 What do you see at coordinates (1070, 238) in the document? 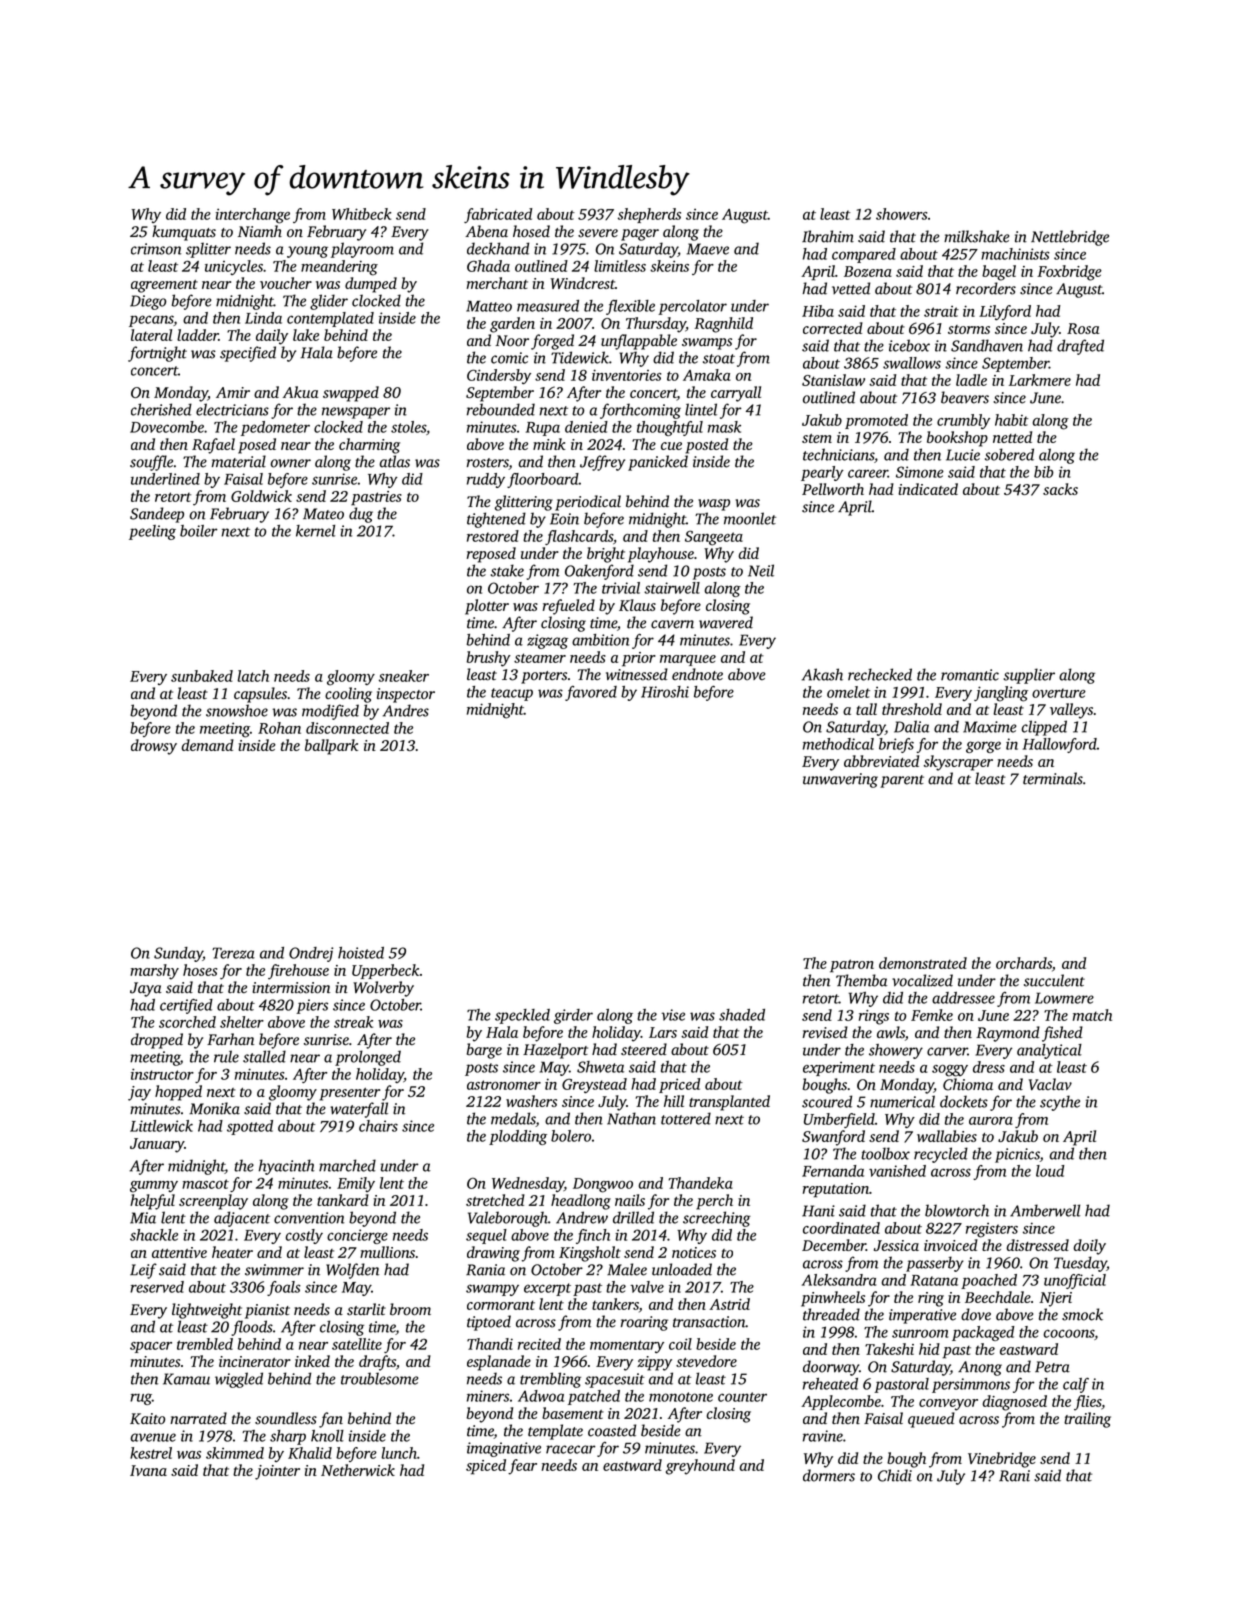
I see `Nettlebridge` at bounding box center [1070, 238].
